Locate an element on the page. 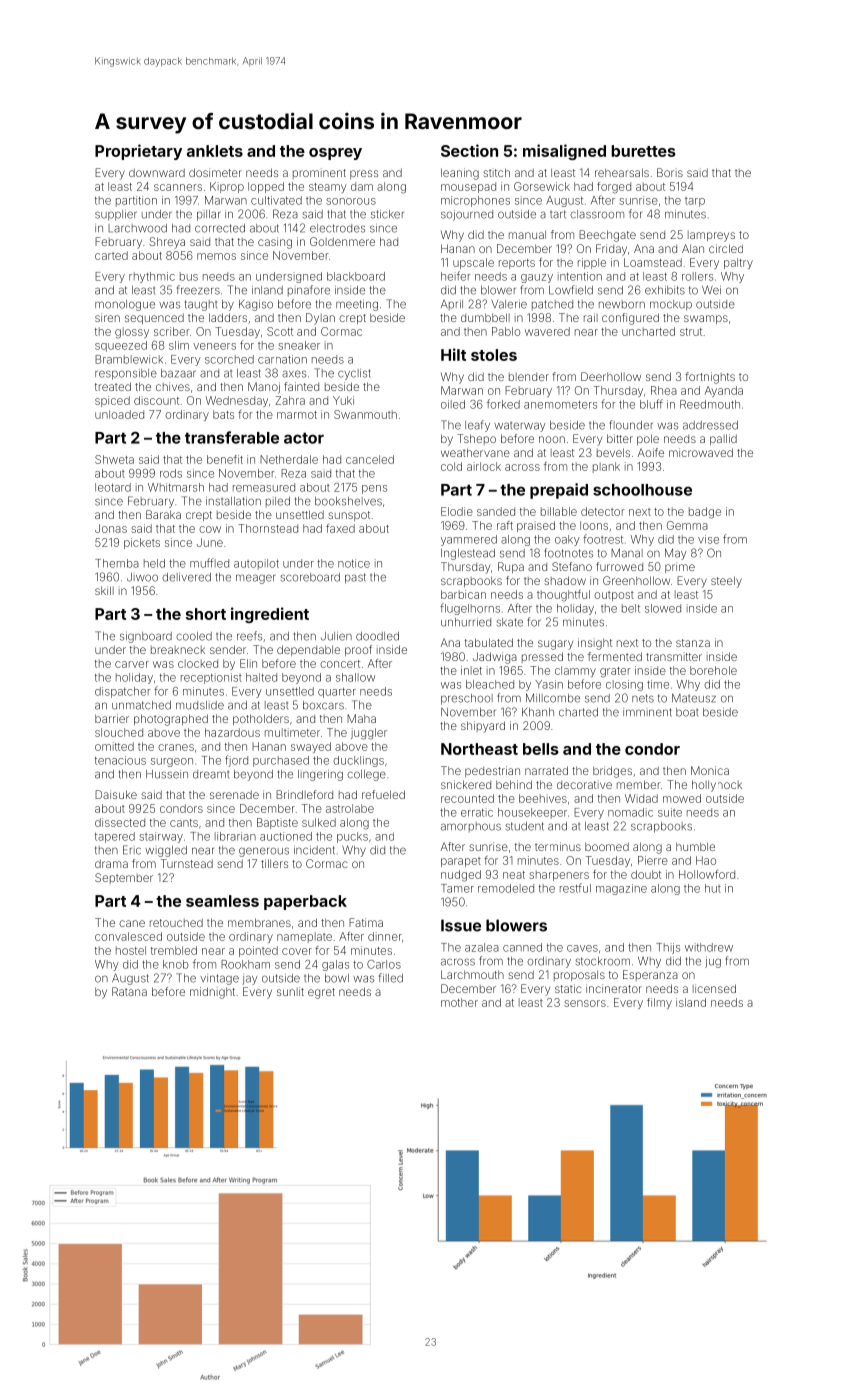  cyclist is located at coordinates (354, 374).
